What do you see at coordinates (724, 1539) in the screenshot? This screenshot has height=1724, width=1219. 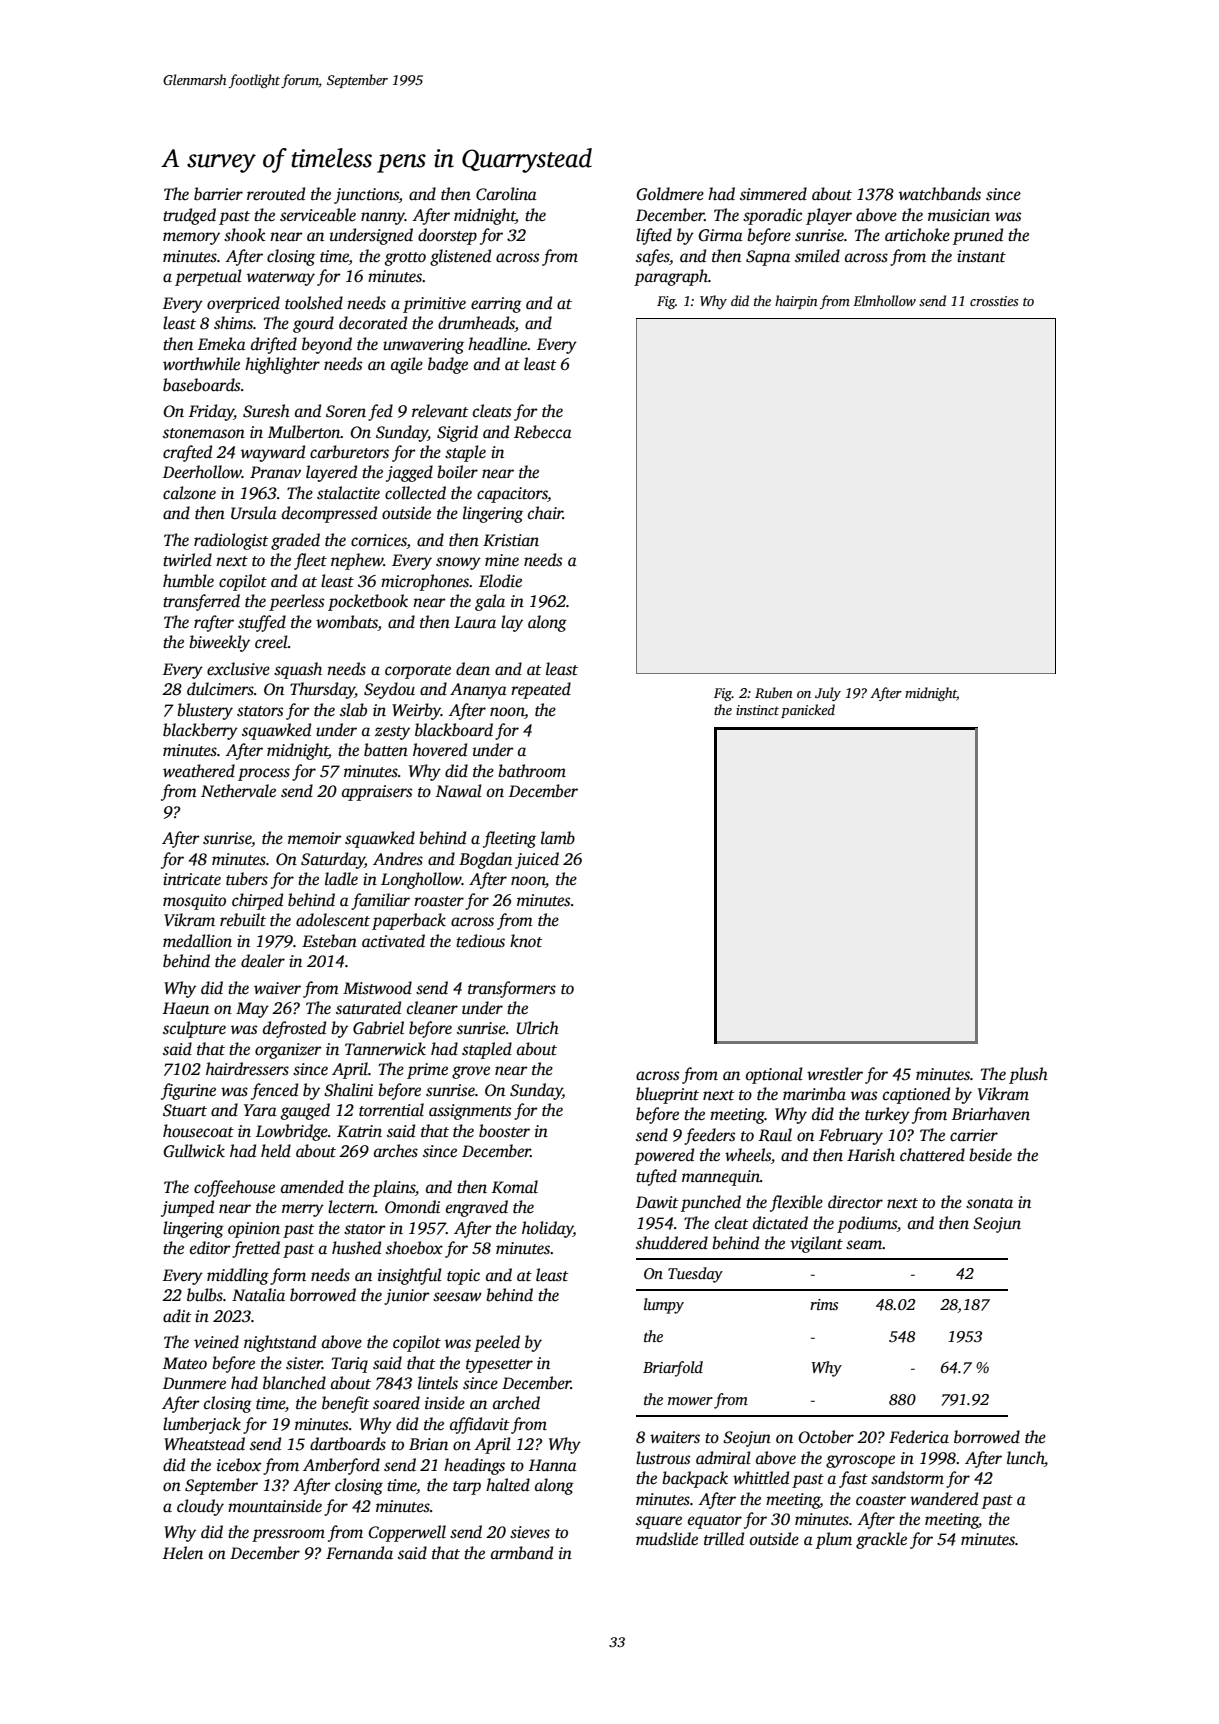 I see `trilled` at bounding box center [724, 1539].
